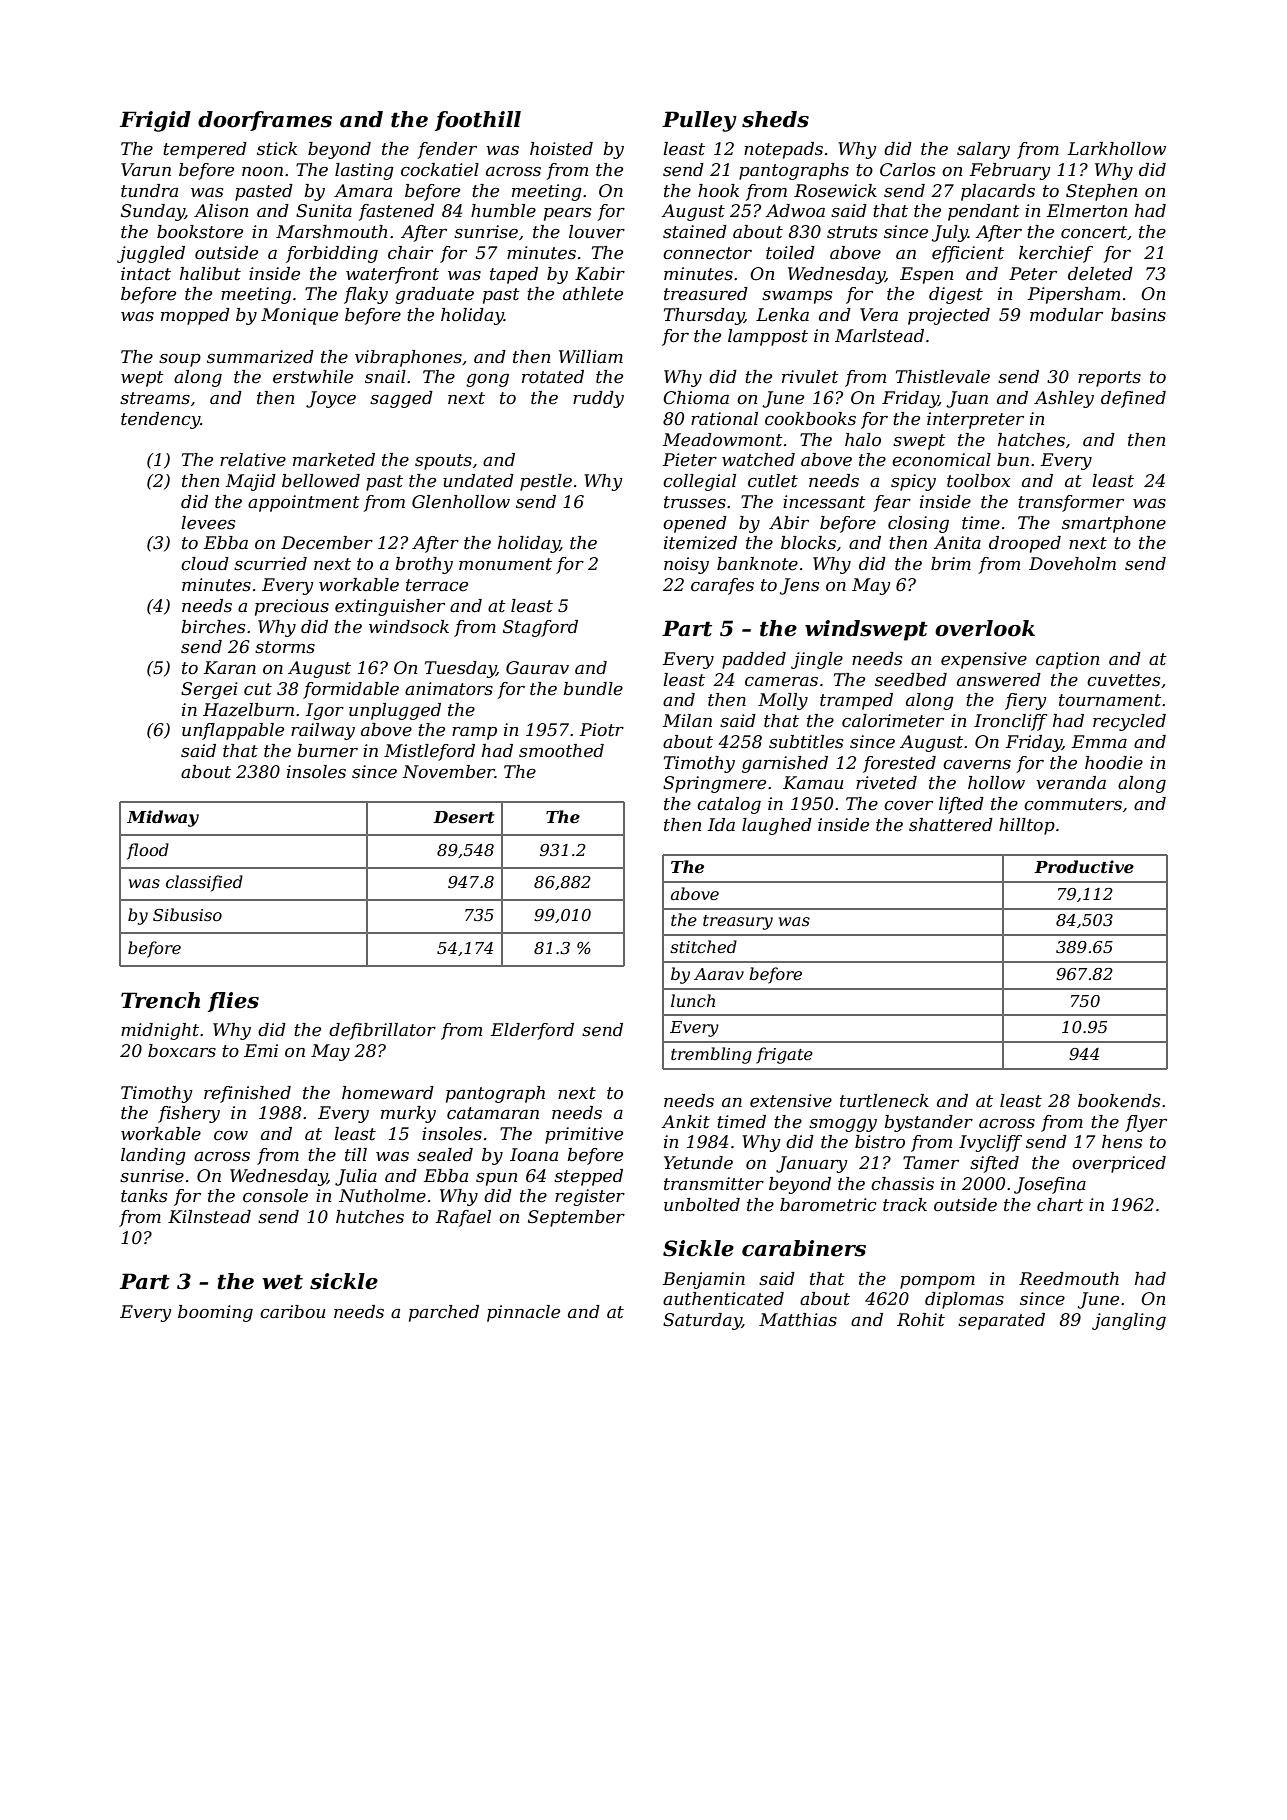  I want to click on taped, so click(514, 275).
